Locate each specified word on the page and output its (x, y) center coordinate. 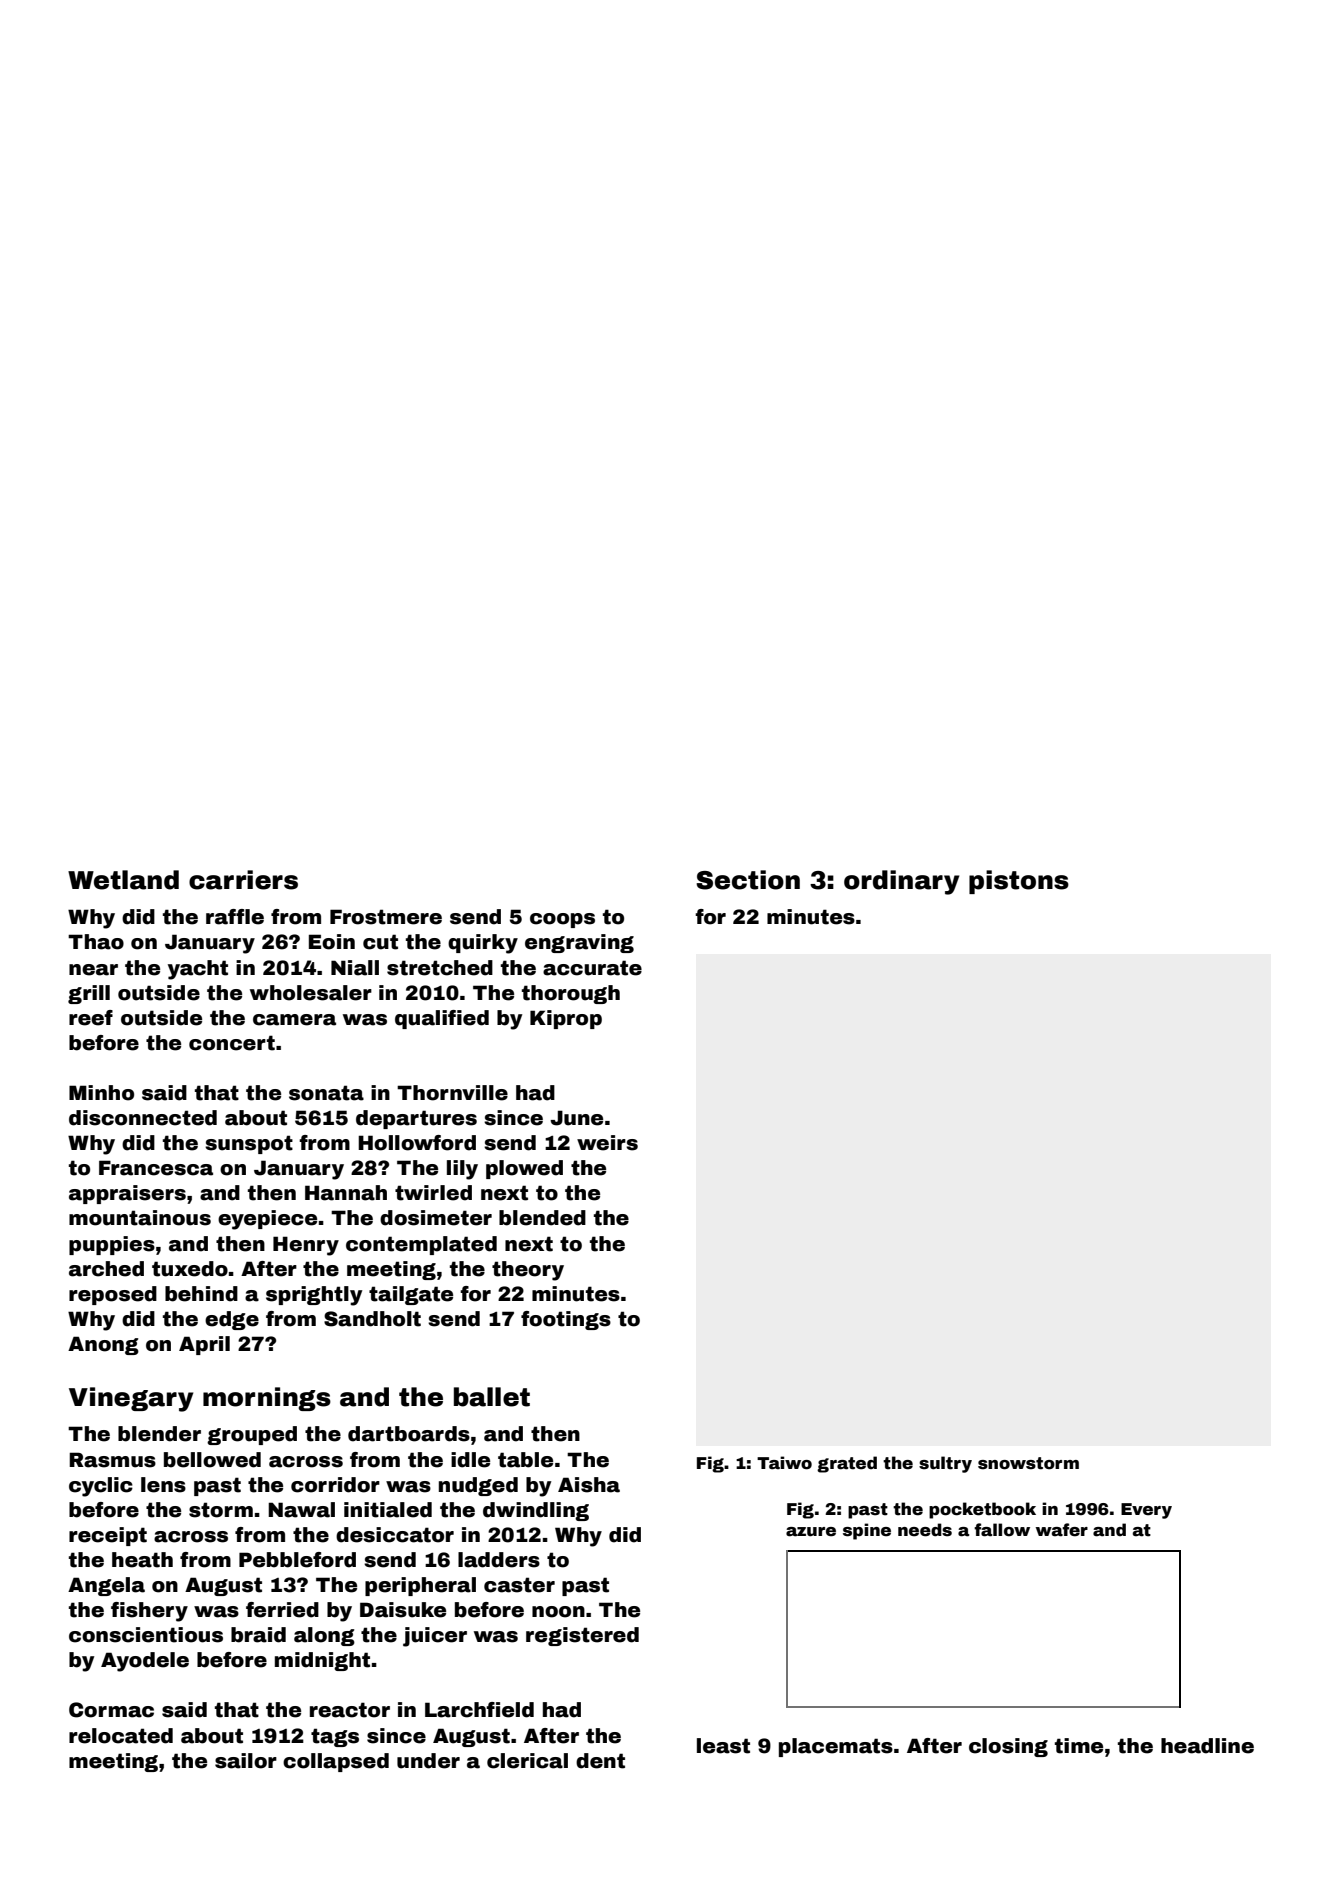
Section (748, 880)
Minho (101, 1093)
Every (1146, 1511)
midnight (322, 1661)
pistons (1019, 882)
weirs (607, 1143)
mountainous (140, 1218)
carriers (243, 880)
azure (811, 1532)
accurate (592, 968)
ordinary (901, 882)
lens (163, 1485)
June (576, 1118)
